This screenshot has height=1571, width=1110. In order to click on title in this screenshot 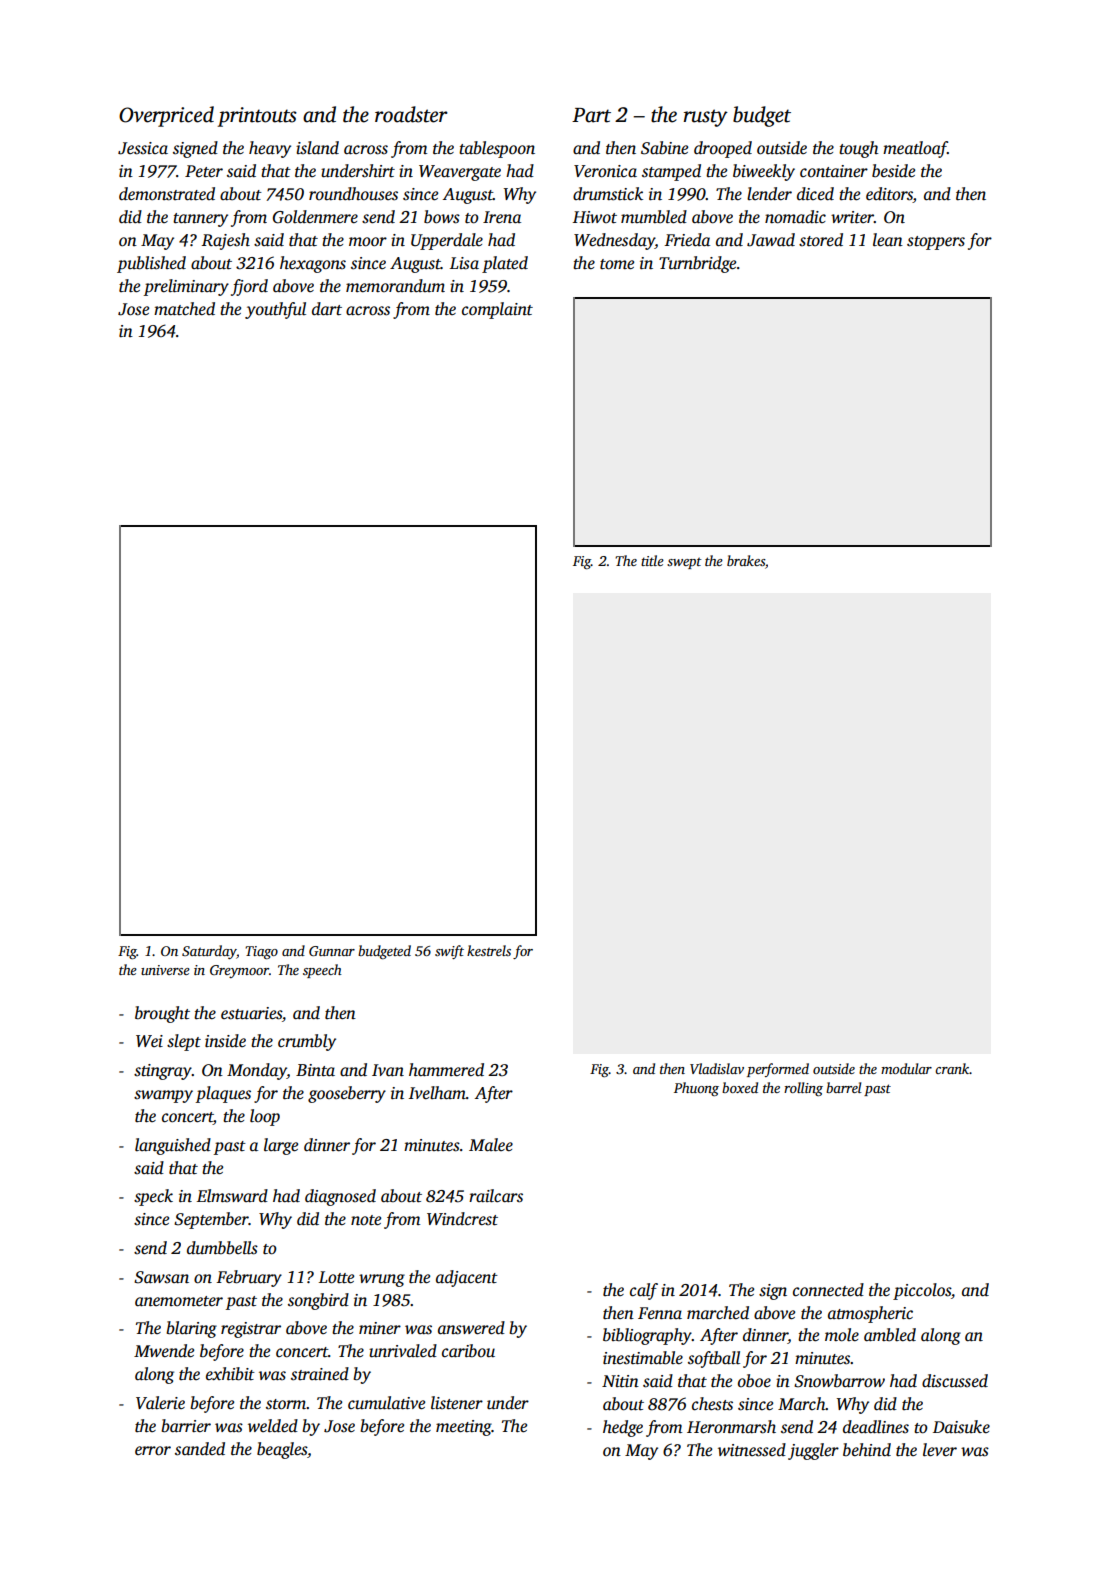, I will do `click(652, 560)`.
